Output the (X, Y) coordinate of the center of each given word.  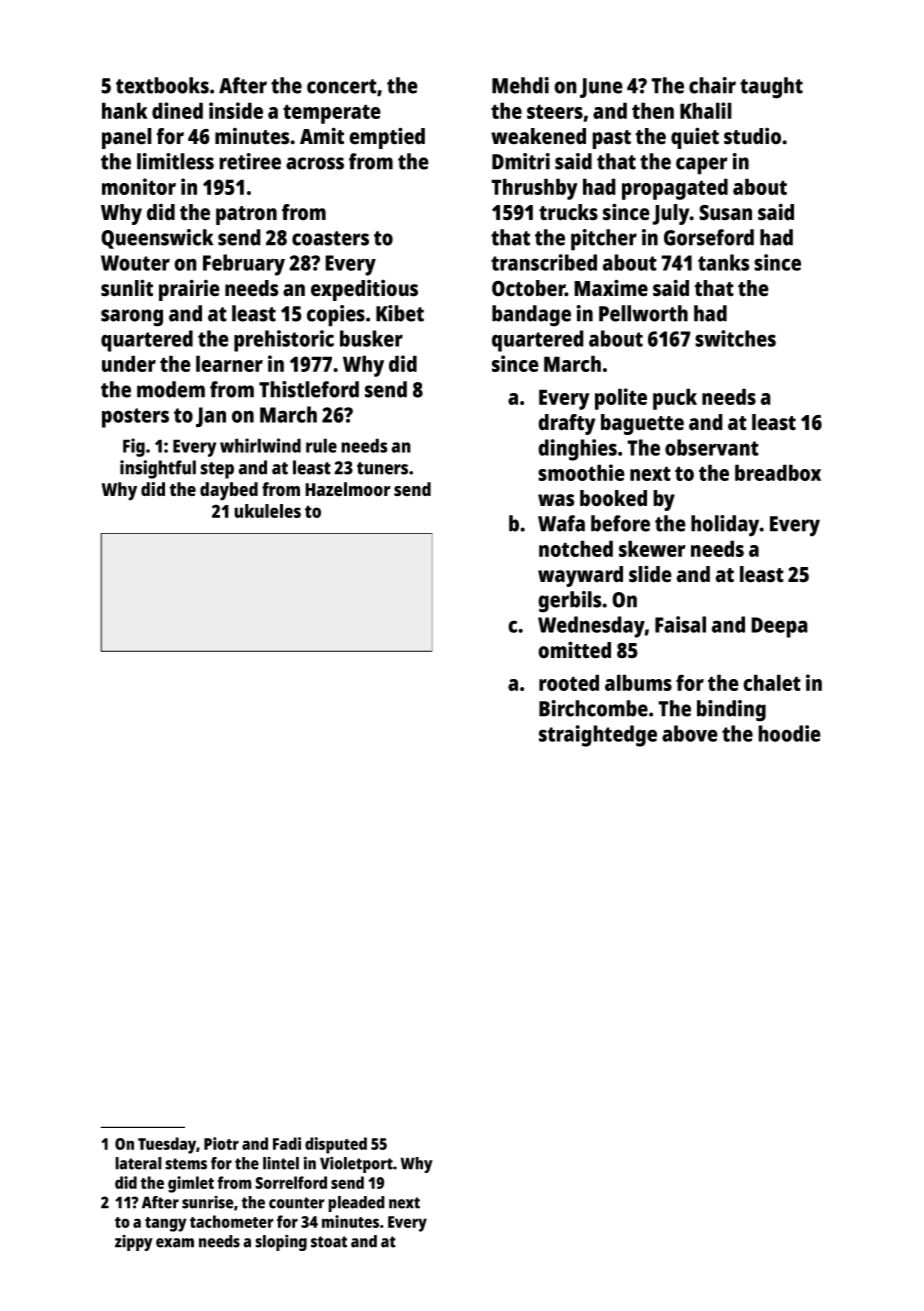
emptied (387, 138)
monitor (139, 186)
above (690, 733)
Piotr (221, 1143)
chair (712, 85)
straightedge (598, 736)
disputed (336, 1145)
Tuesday (167, 1145)
